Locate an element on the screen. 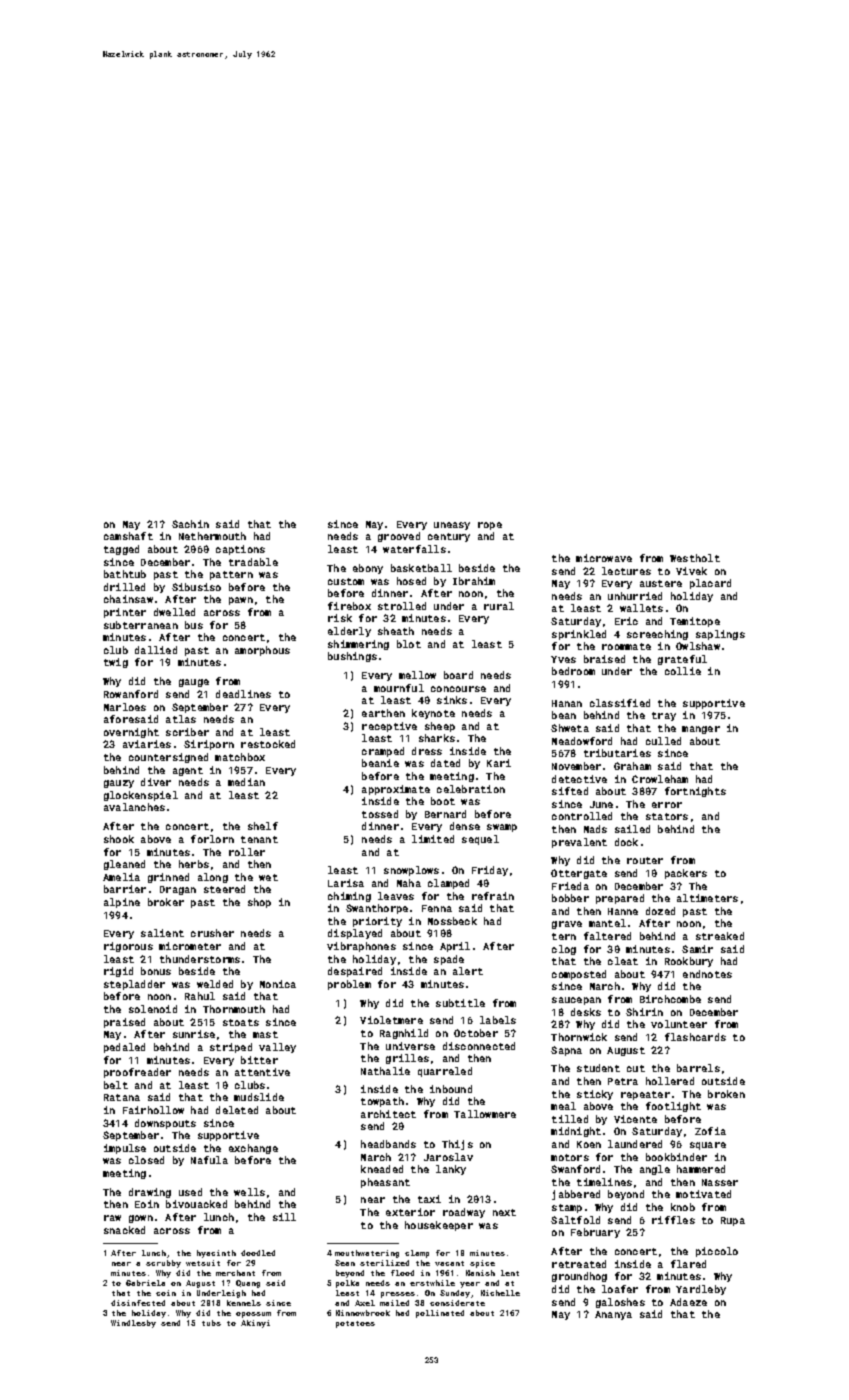 Image resolution: width=849 pixels, height=1400 pixels. sill is located at coordinates (284, 1217).
